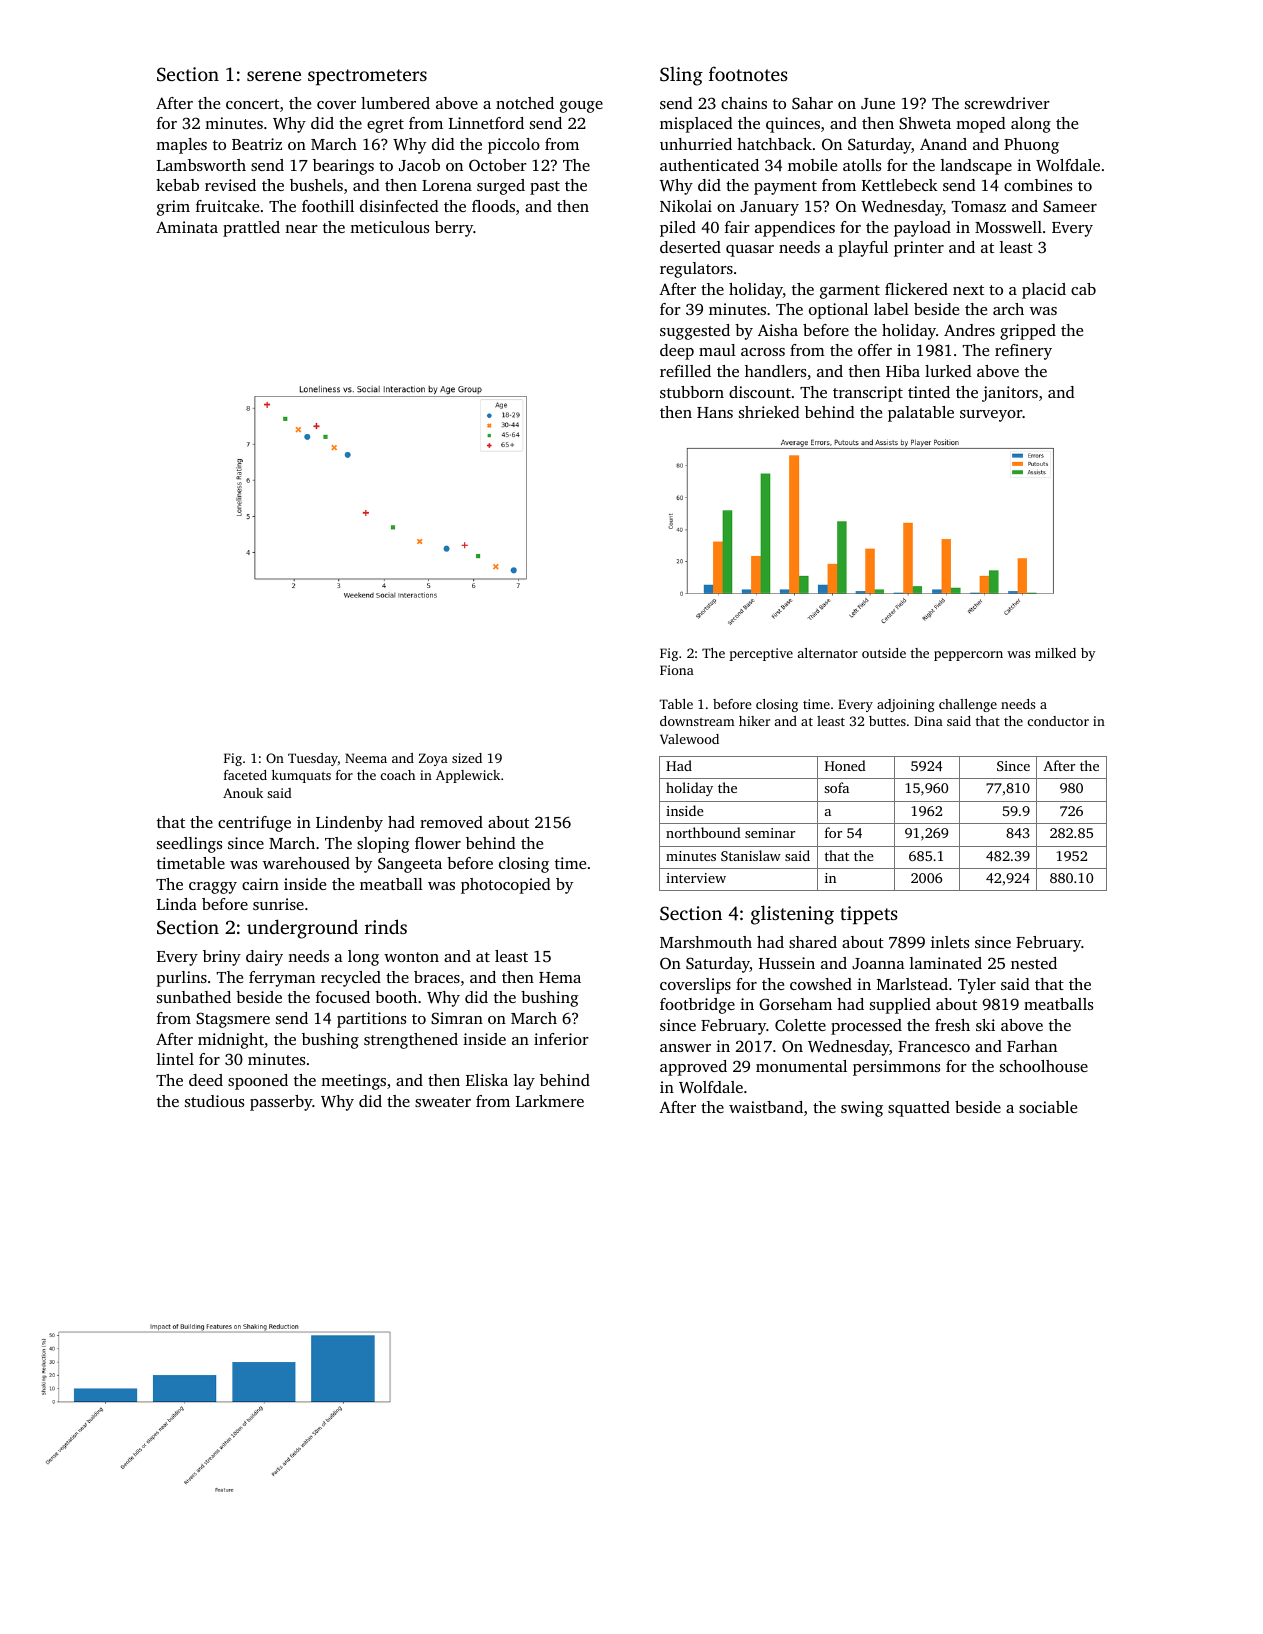  What do you see at coordinates (251, 229) in the image?
I see `prattled` at bounding box center [251, 229].
